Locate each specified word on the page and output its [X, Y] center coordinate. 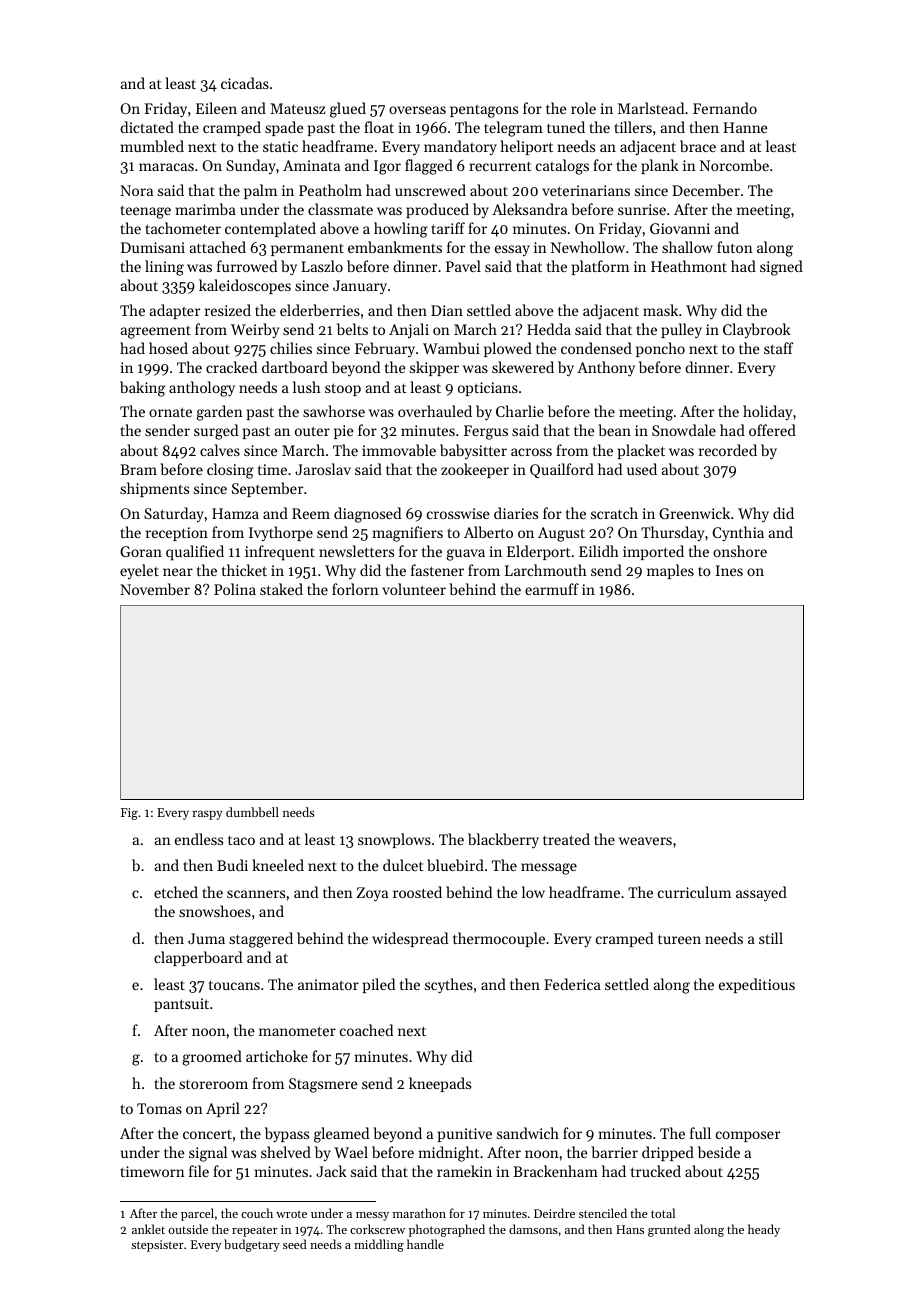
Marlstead [651, 108]
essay [512, 250]
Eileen [216, 108]
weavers [645, 841]
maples [670, 571]
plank [660, 166]
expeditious [757, 985]
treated [566, 839]
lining [164, 268]
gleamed [341, 1135]
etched [176, 892]
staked [281, 589]
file [199, 1171]
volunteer [414, 589]
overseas [417, 110]
